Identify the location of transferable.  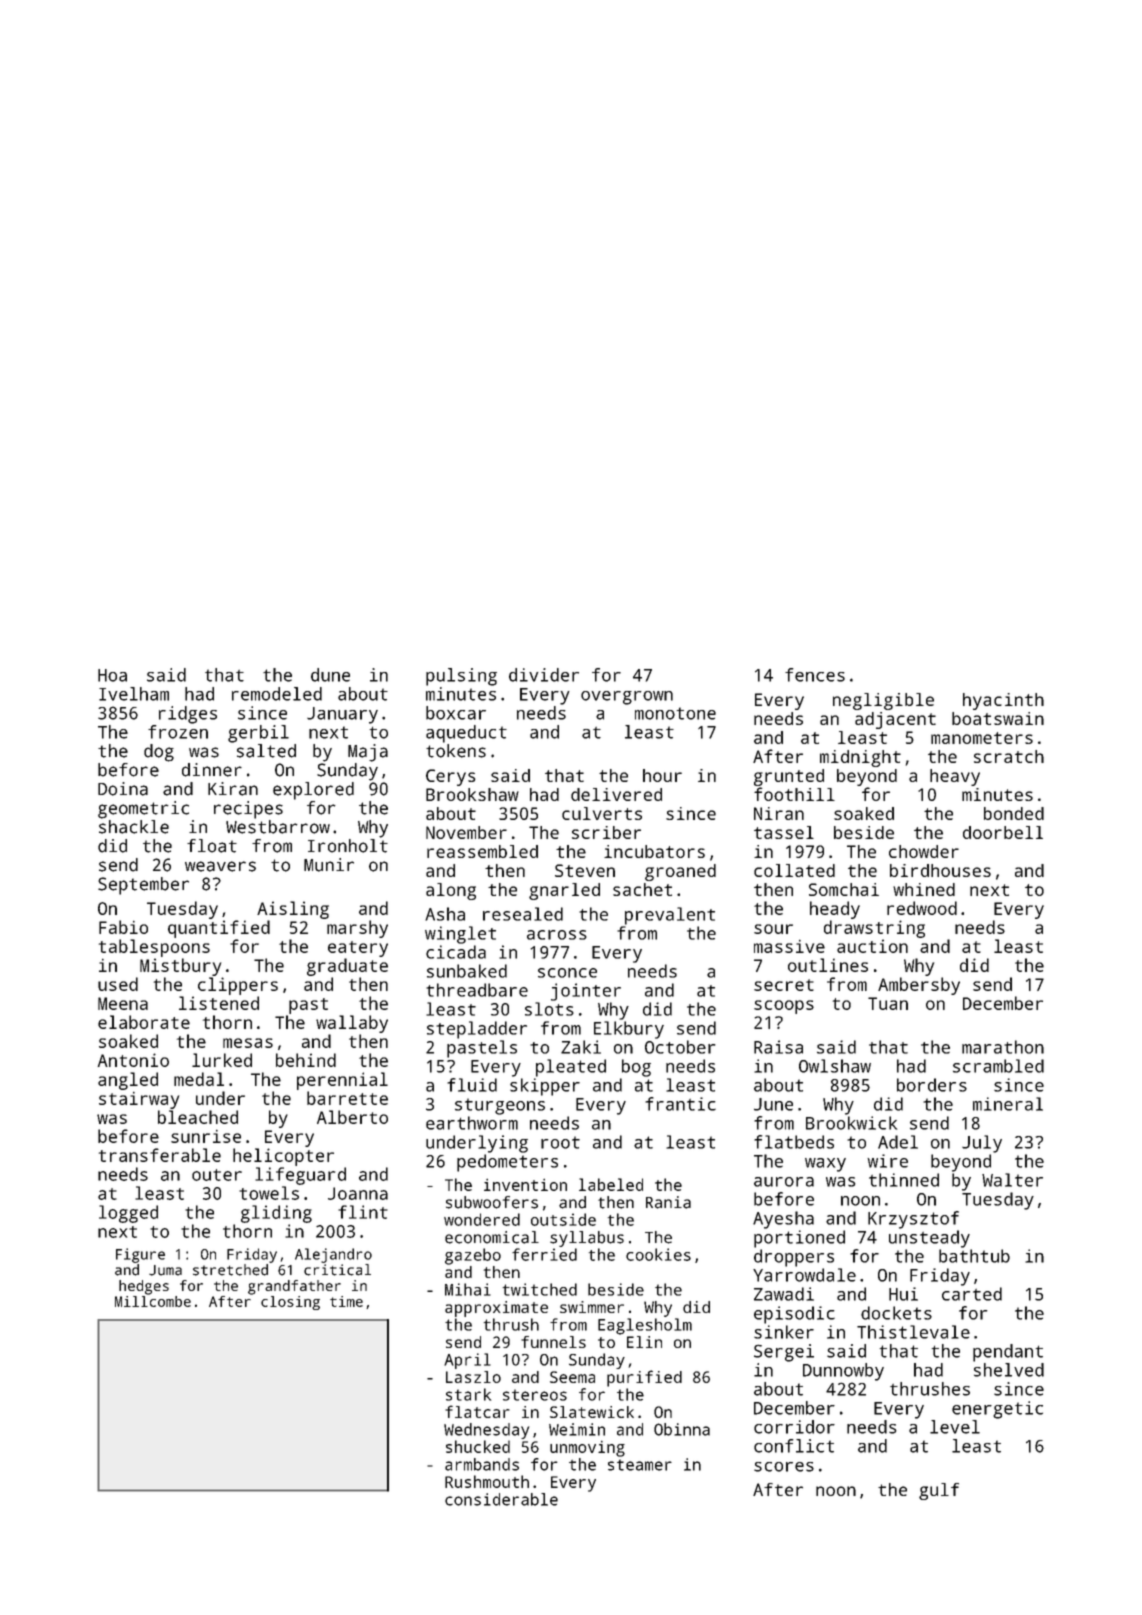
(160, 1155).
